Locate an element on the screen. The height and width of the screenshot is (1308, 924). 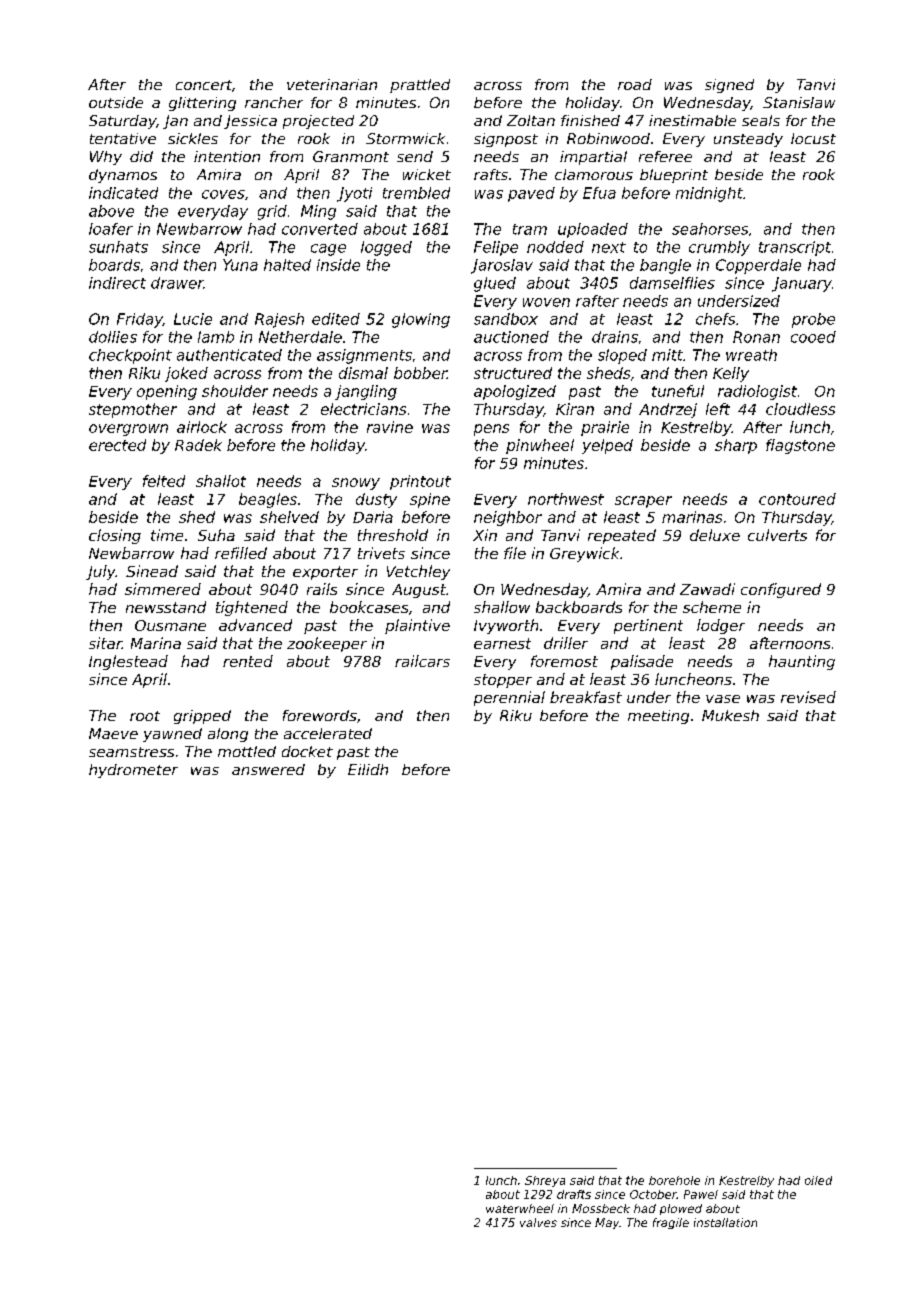
railcars is located at coordinates (422, 661).
